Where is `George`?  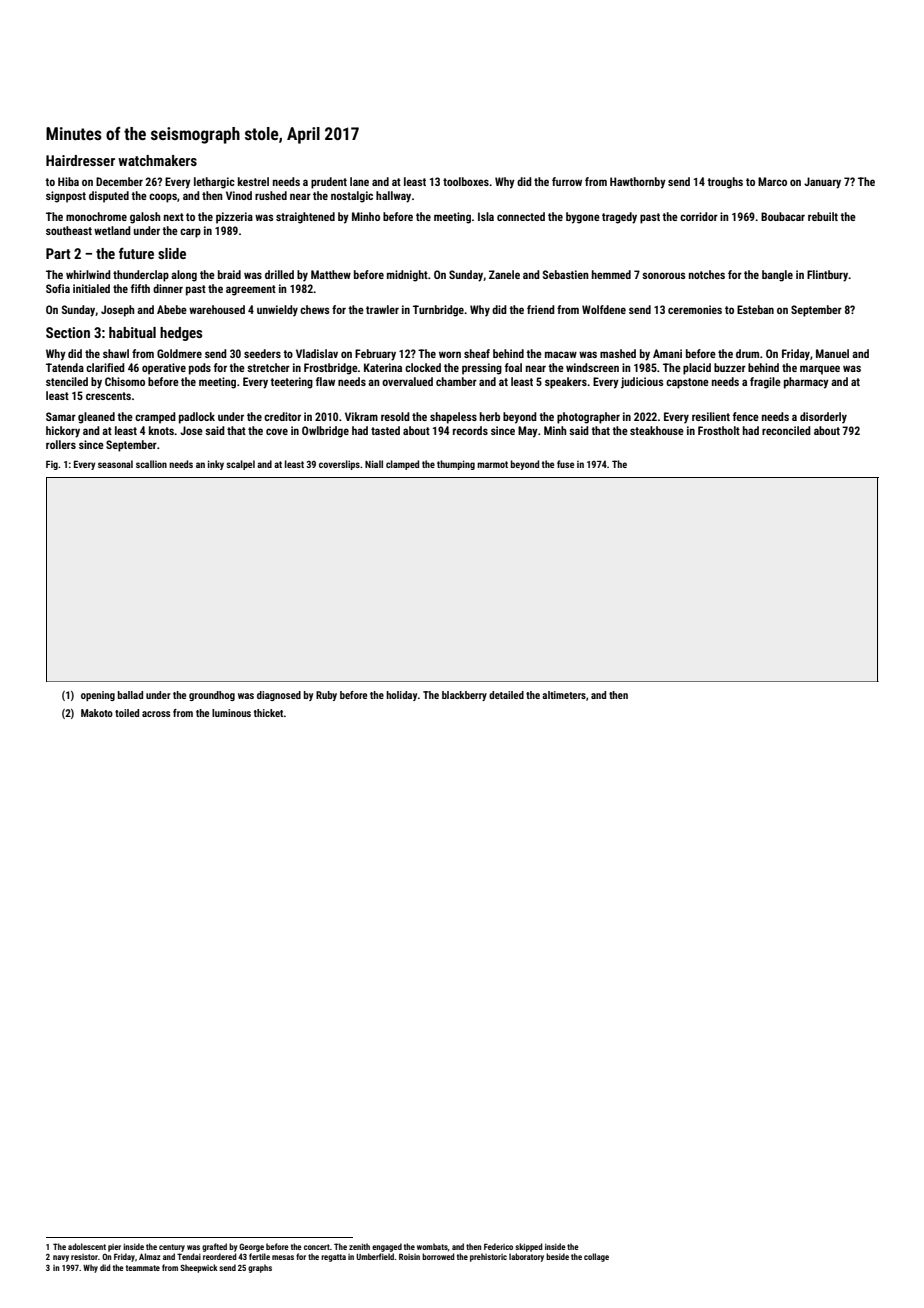
George is located at coordinates (251, 1248).
